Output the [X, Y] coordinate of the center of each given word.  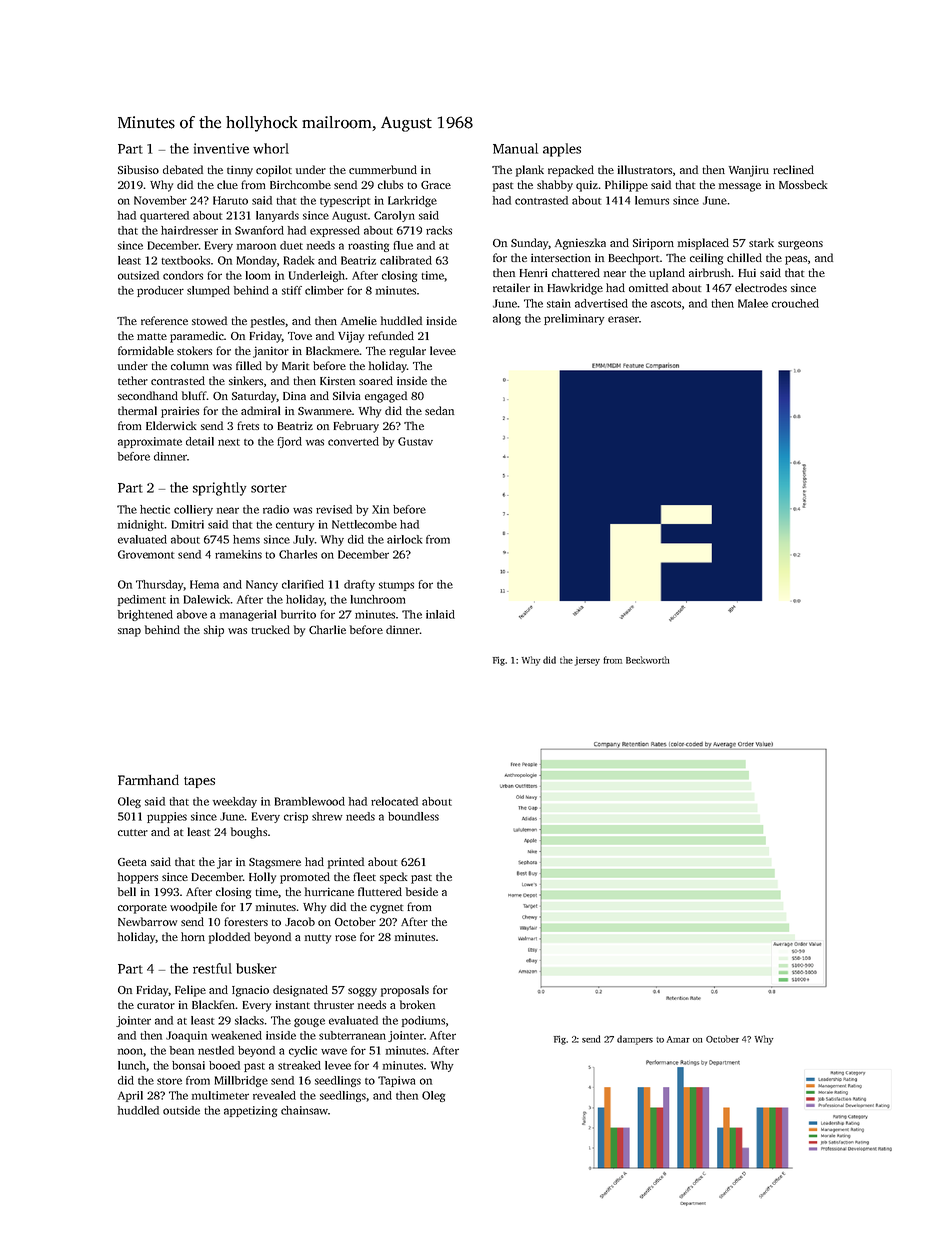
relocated [394, 801]
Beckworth [647, 660]
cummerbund [383, 169]
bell [127, 891]
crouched [795, 303]
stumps [396, 586]
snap [129, 632]
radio [276, 509]
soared [376, 380]
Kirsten [337, 380]
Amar [678, 1039]
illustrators [645, 169]
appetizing [250, 1111]
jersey [587, 661]
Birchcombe [300, 184]
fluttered [380, 891]
